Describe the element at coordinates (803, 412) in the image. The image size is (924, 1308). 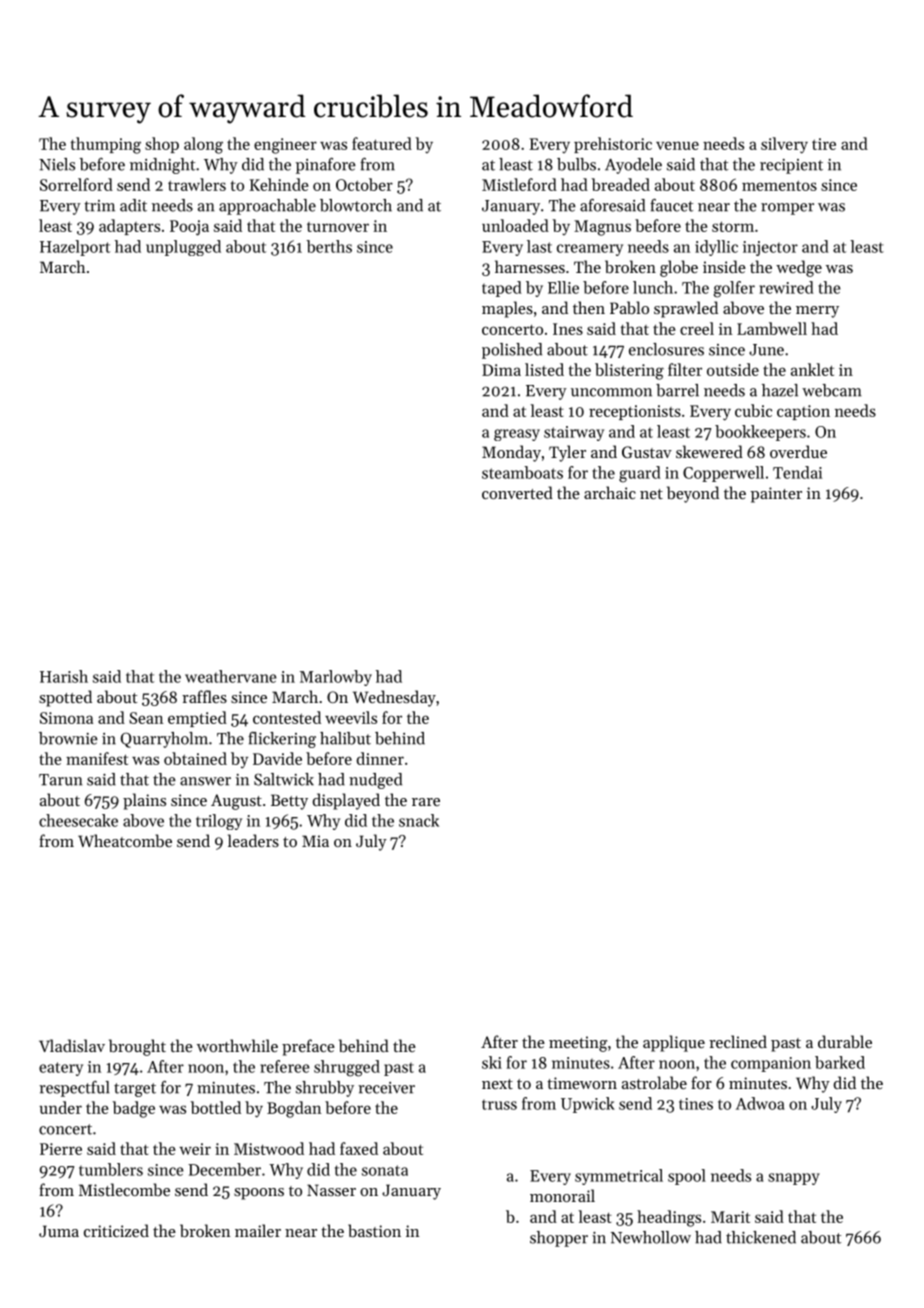
I see `caption` at that location.
